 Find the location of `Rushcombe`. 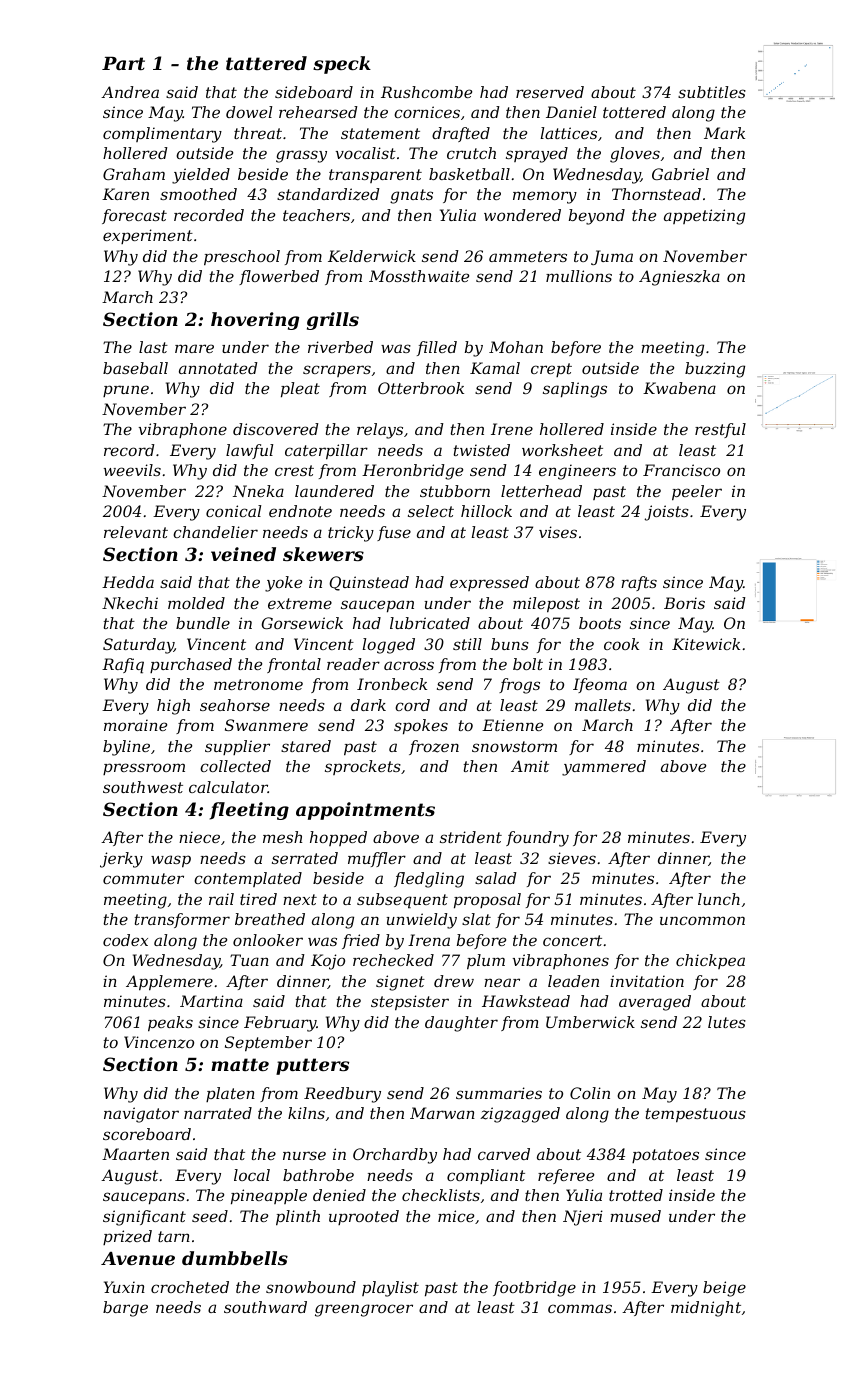

Rushcombe is located at coordinates (426, 92).
